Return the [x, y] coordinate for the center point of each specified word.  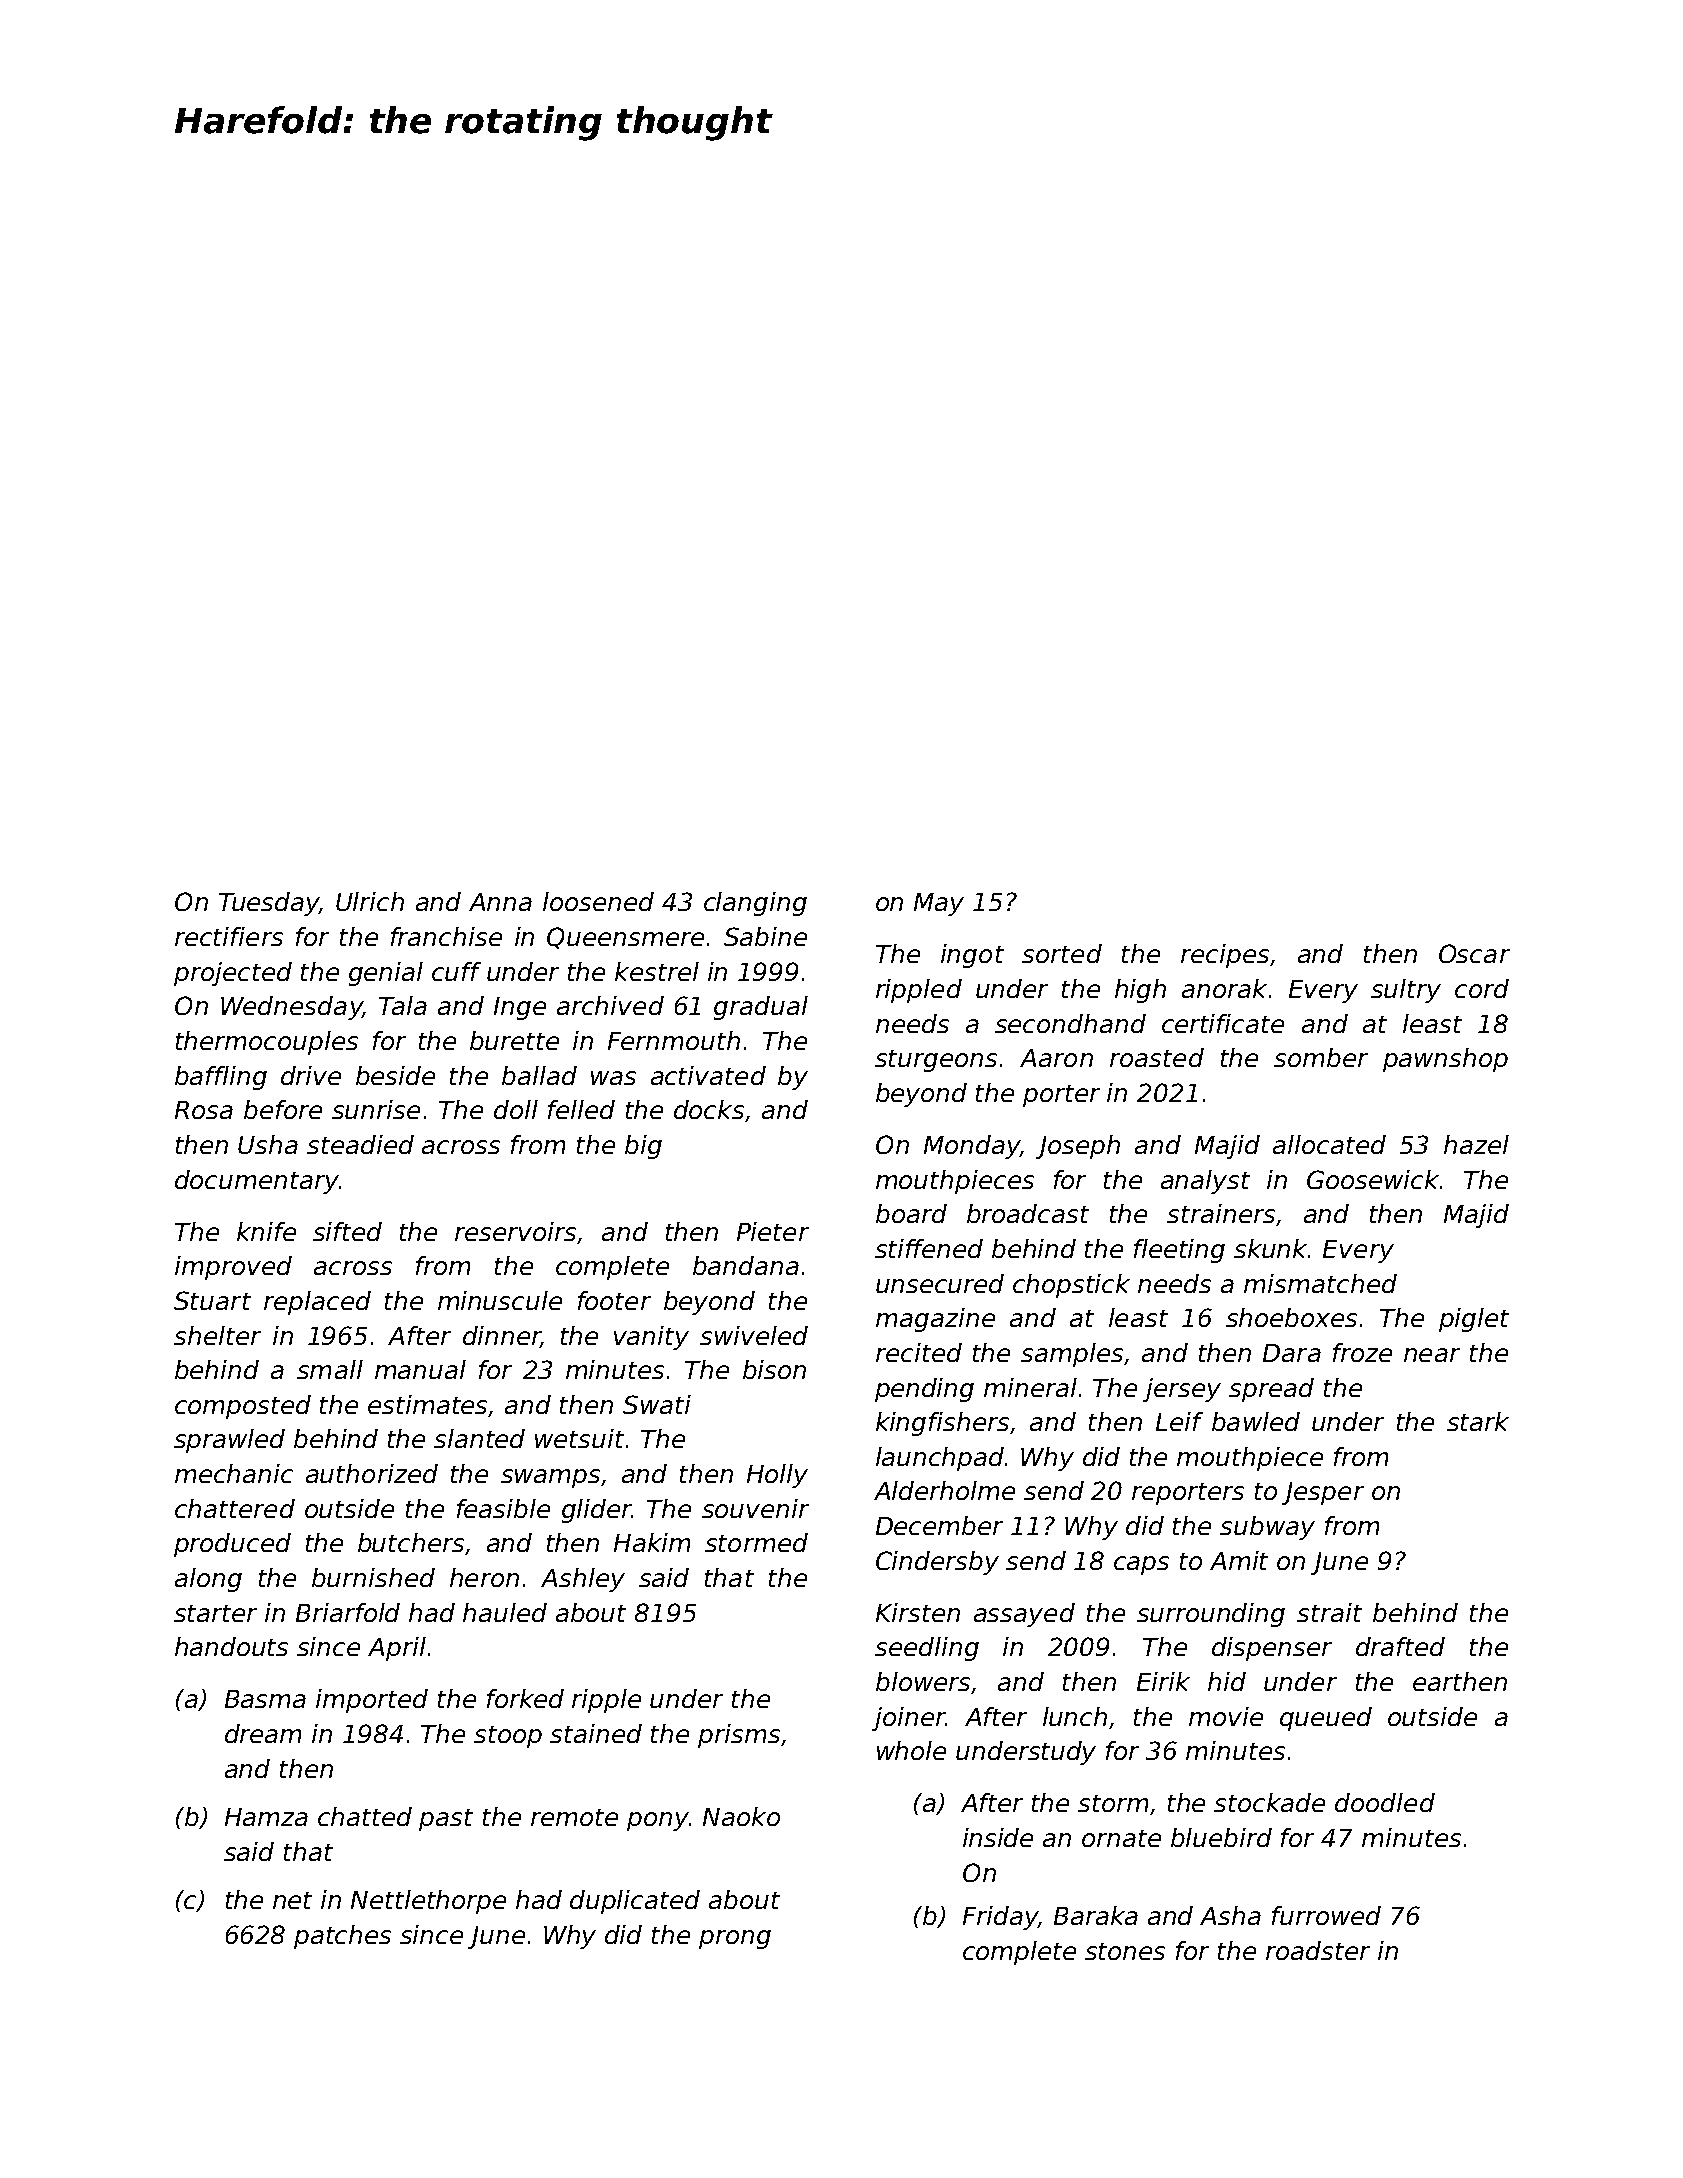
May [939, 904]
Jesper [1323, 1493]
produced [232, 1545]
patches [342, 1937]
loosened [598, 901]
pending [924, 1390]
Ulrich [370, 901]
